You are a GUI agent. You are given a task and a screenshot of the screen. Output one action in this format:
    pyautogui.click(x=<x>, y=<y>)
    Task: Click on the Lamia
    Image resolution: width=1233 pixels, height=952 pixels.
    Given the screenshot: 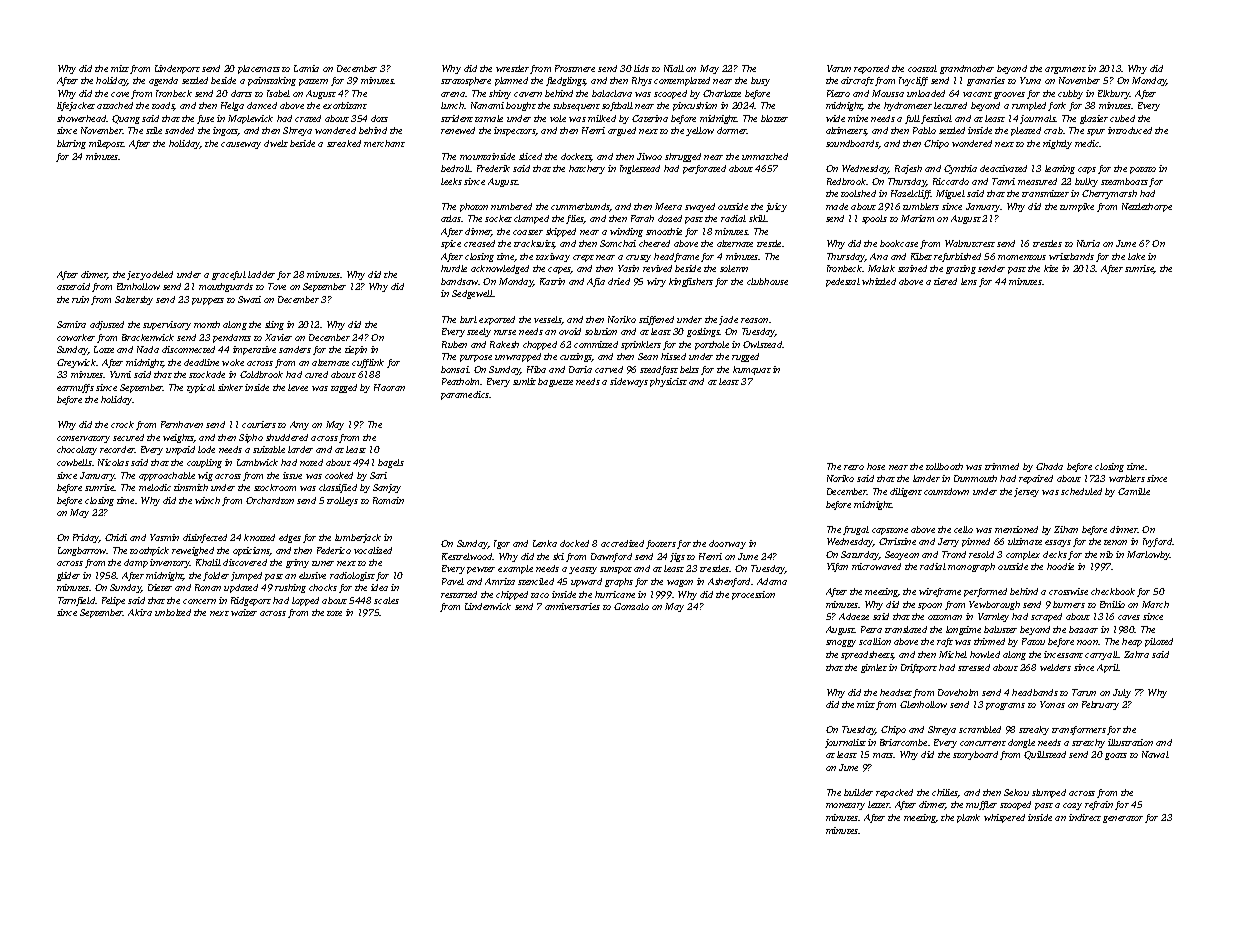 What is the action you would take?
    pyautogui.click(x=306, y=68)
